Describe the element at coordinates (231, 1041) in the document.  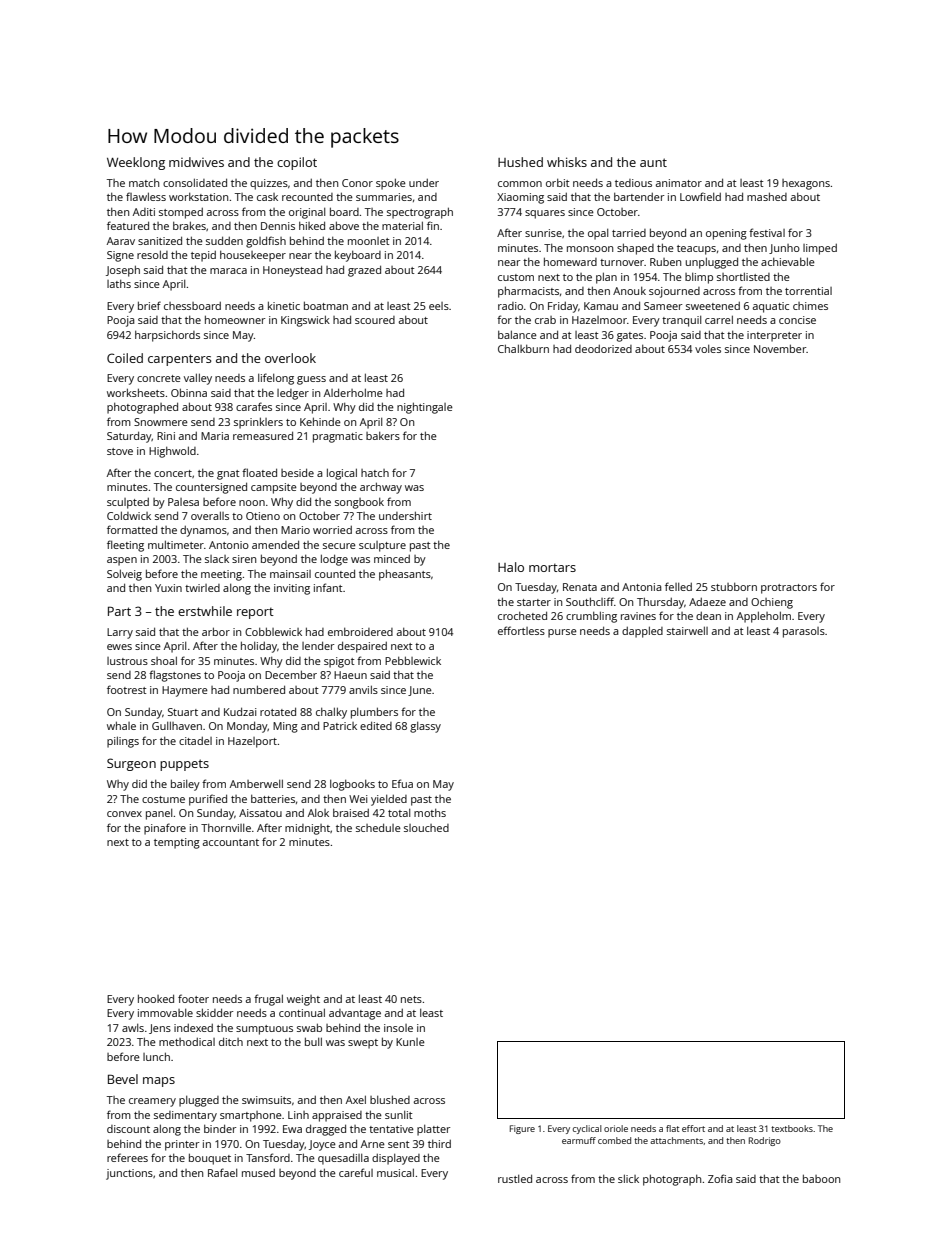
I see `ditch` at that location.
